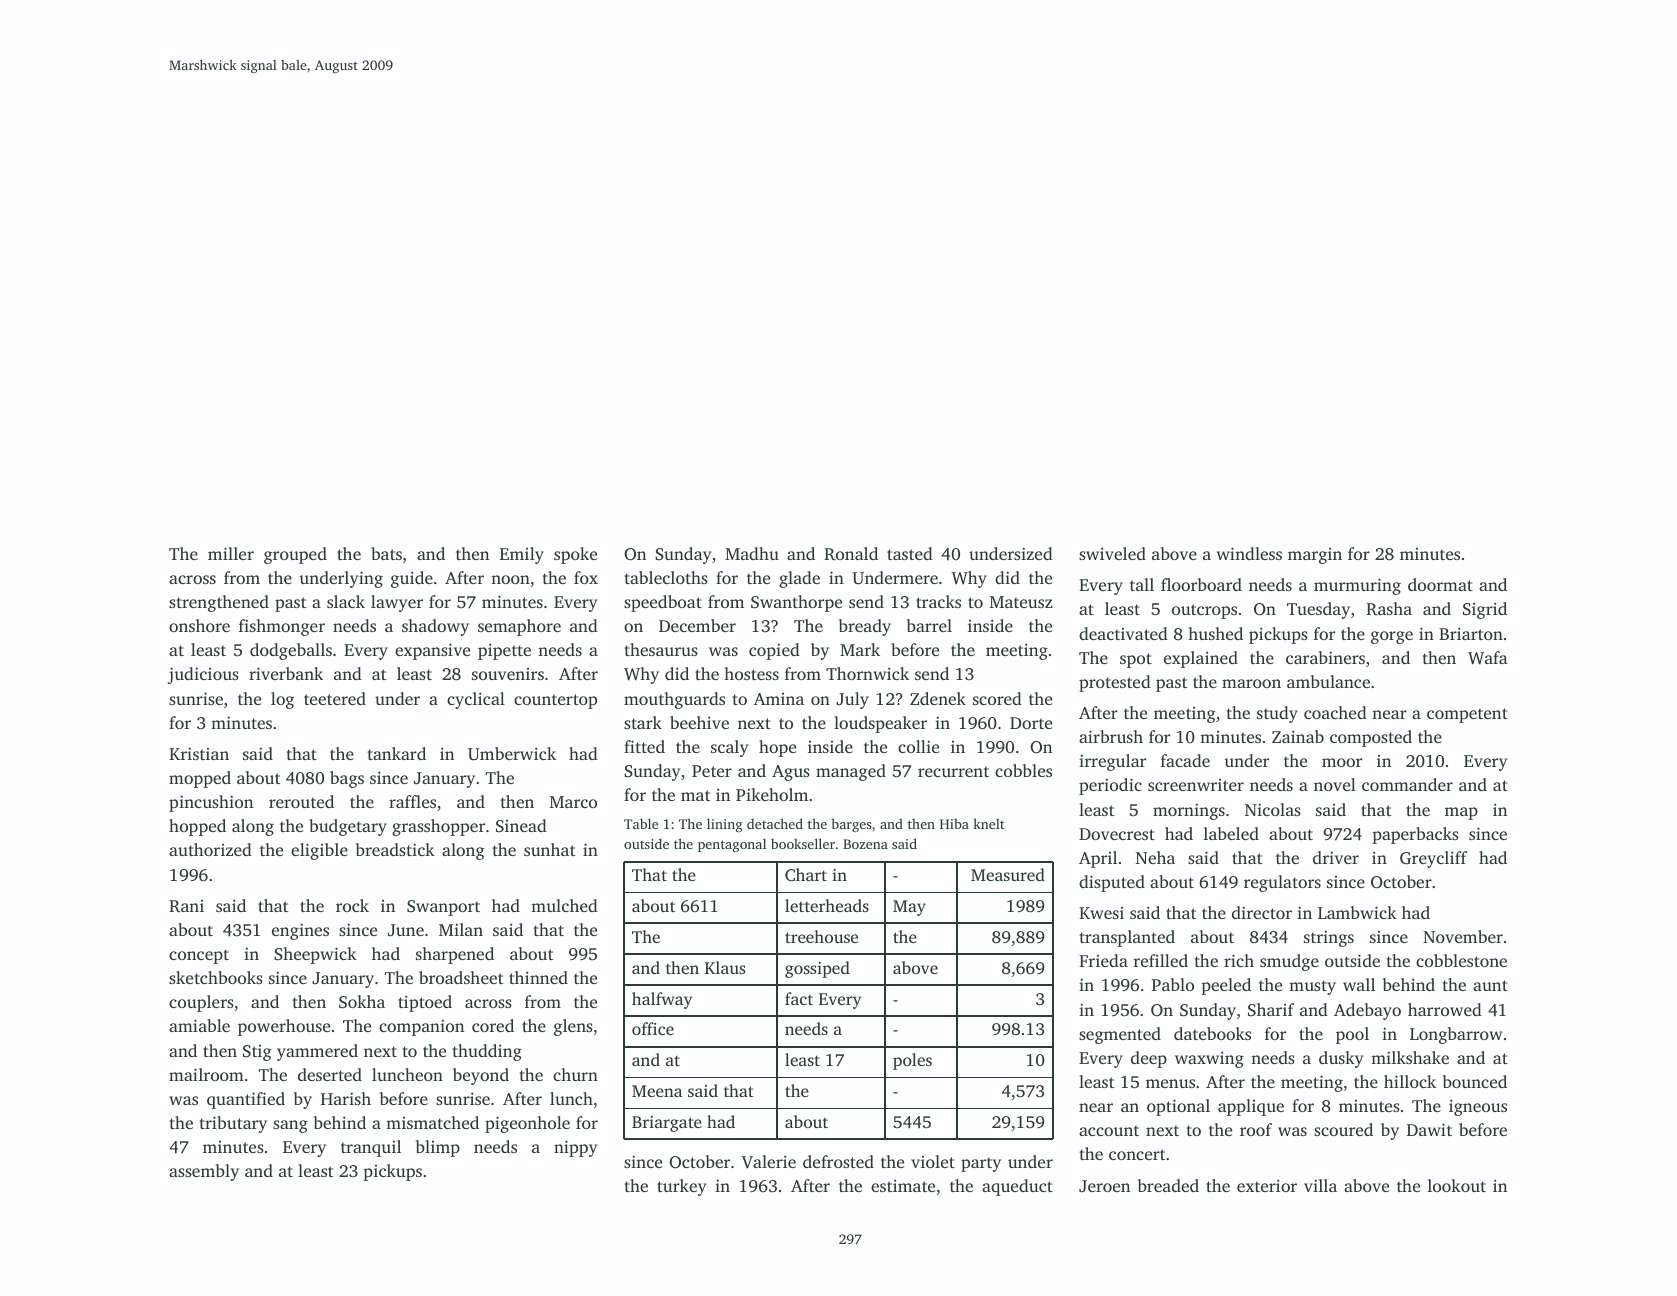 Image resolution: width=1677 pixels, height=1296 pixels. I want to click on onshore, so click(199, 625).
